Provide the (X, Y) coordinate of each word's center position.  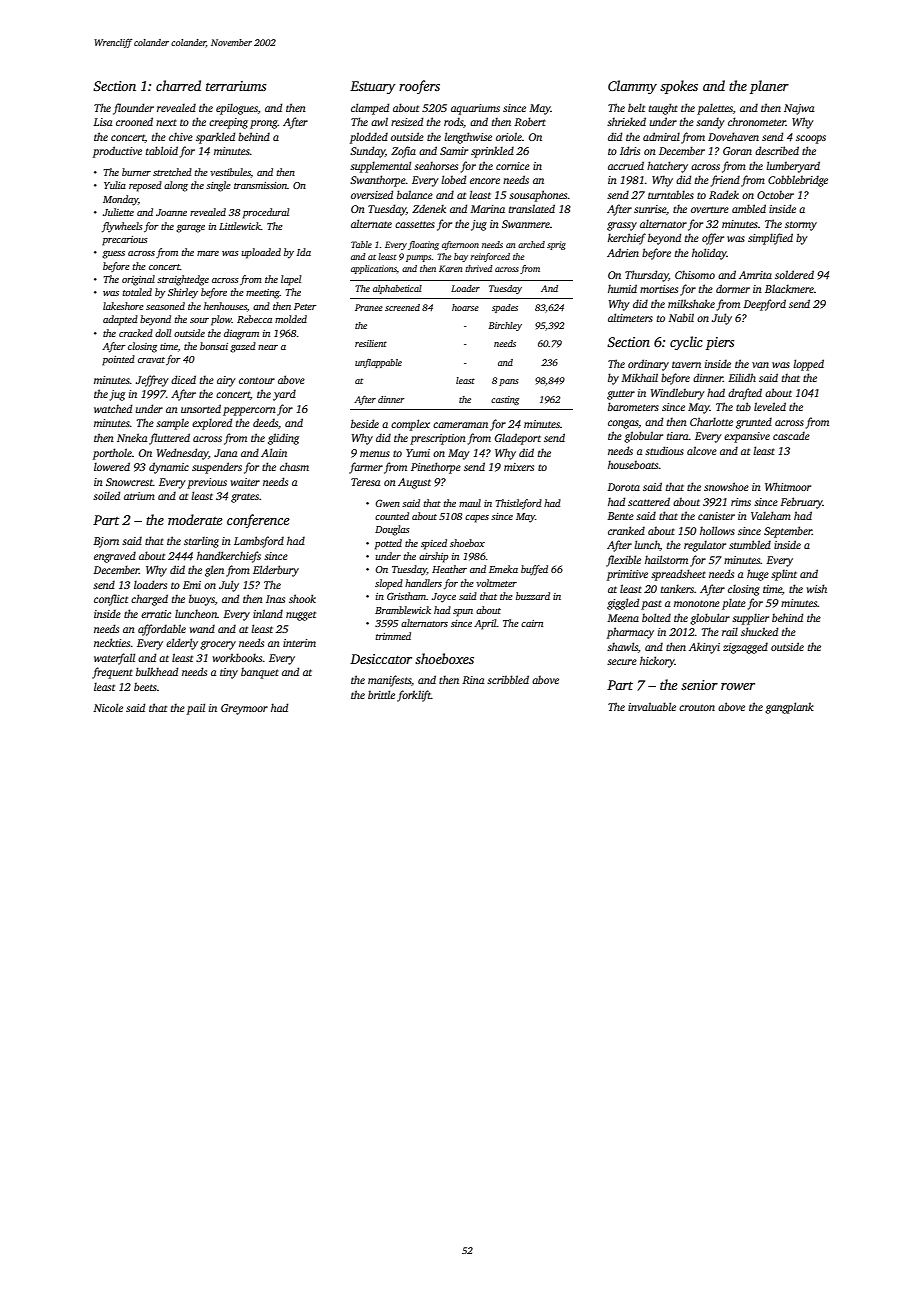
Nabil (681, 317)
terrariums (236, 86)
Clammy (632, 87)
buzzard (533, 596)
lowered (112, 466)
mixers (519, 467)
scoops (811, 139)
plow (221, 320)
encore (485, 181)
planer (769, 87)
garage (190, 229)
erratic (156, 614)
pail (196, 709)
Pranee (369, 307)
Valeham (771, 515)
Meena (623, 618)
